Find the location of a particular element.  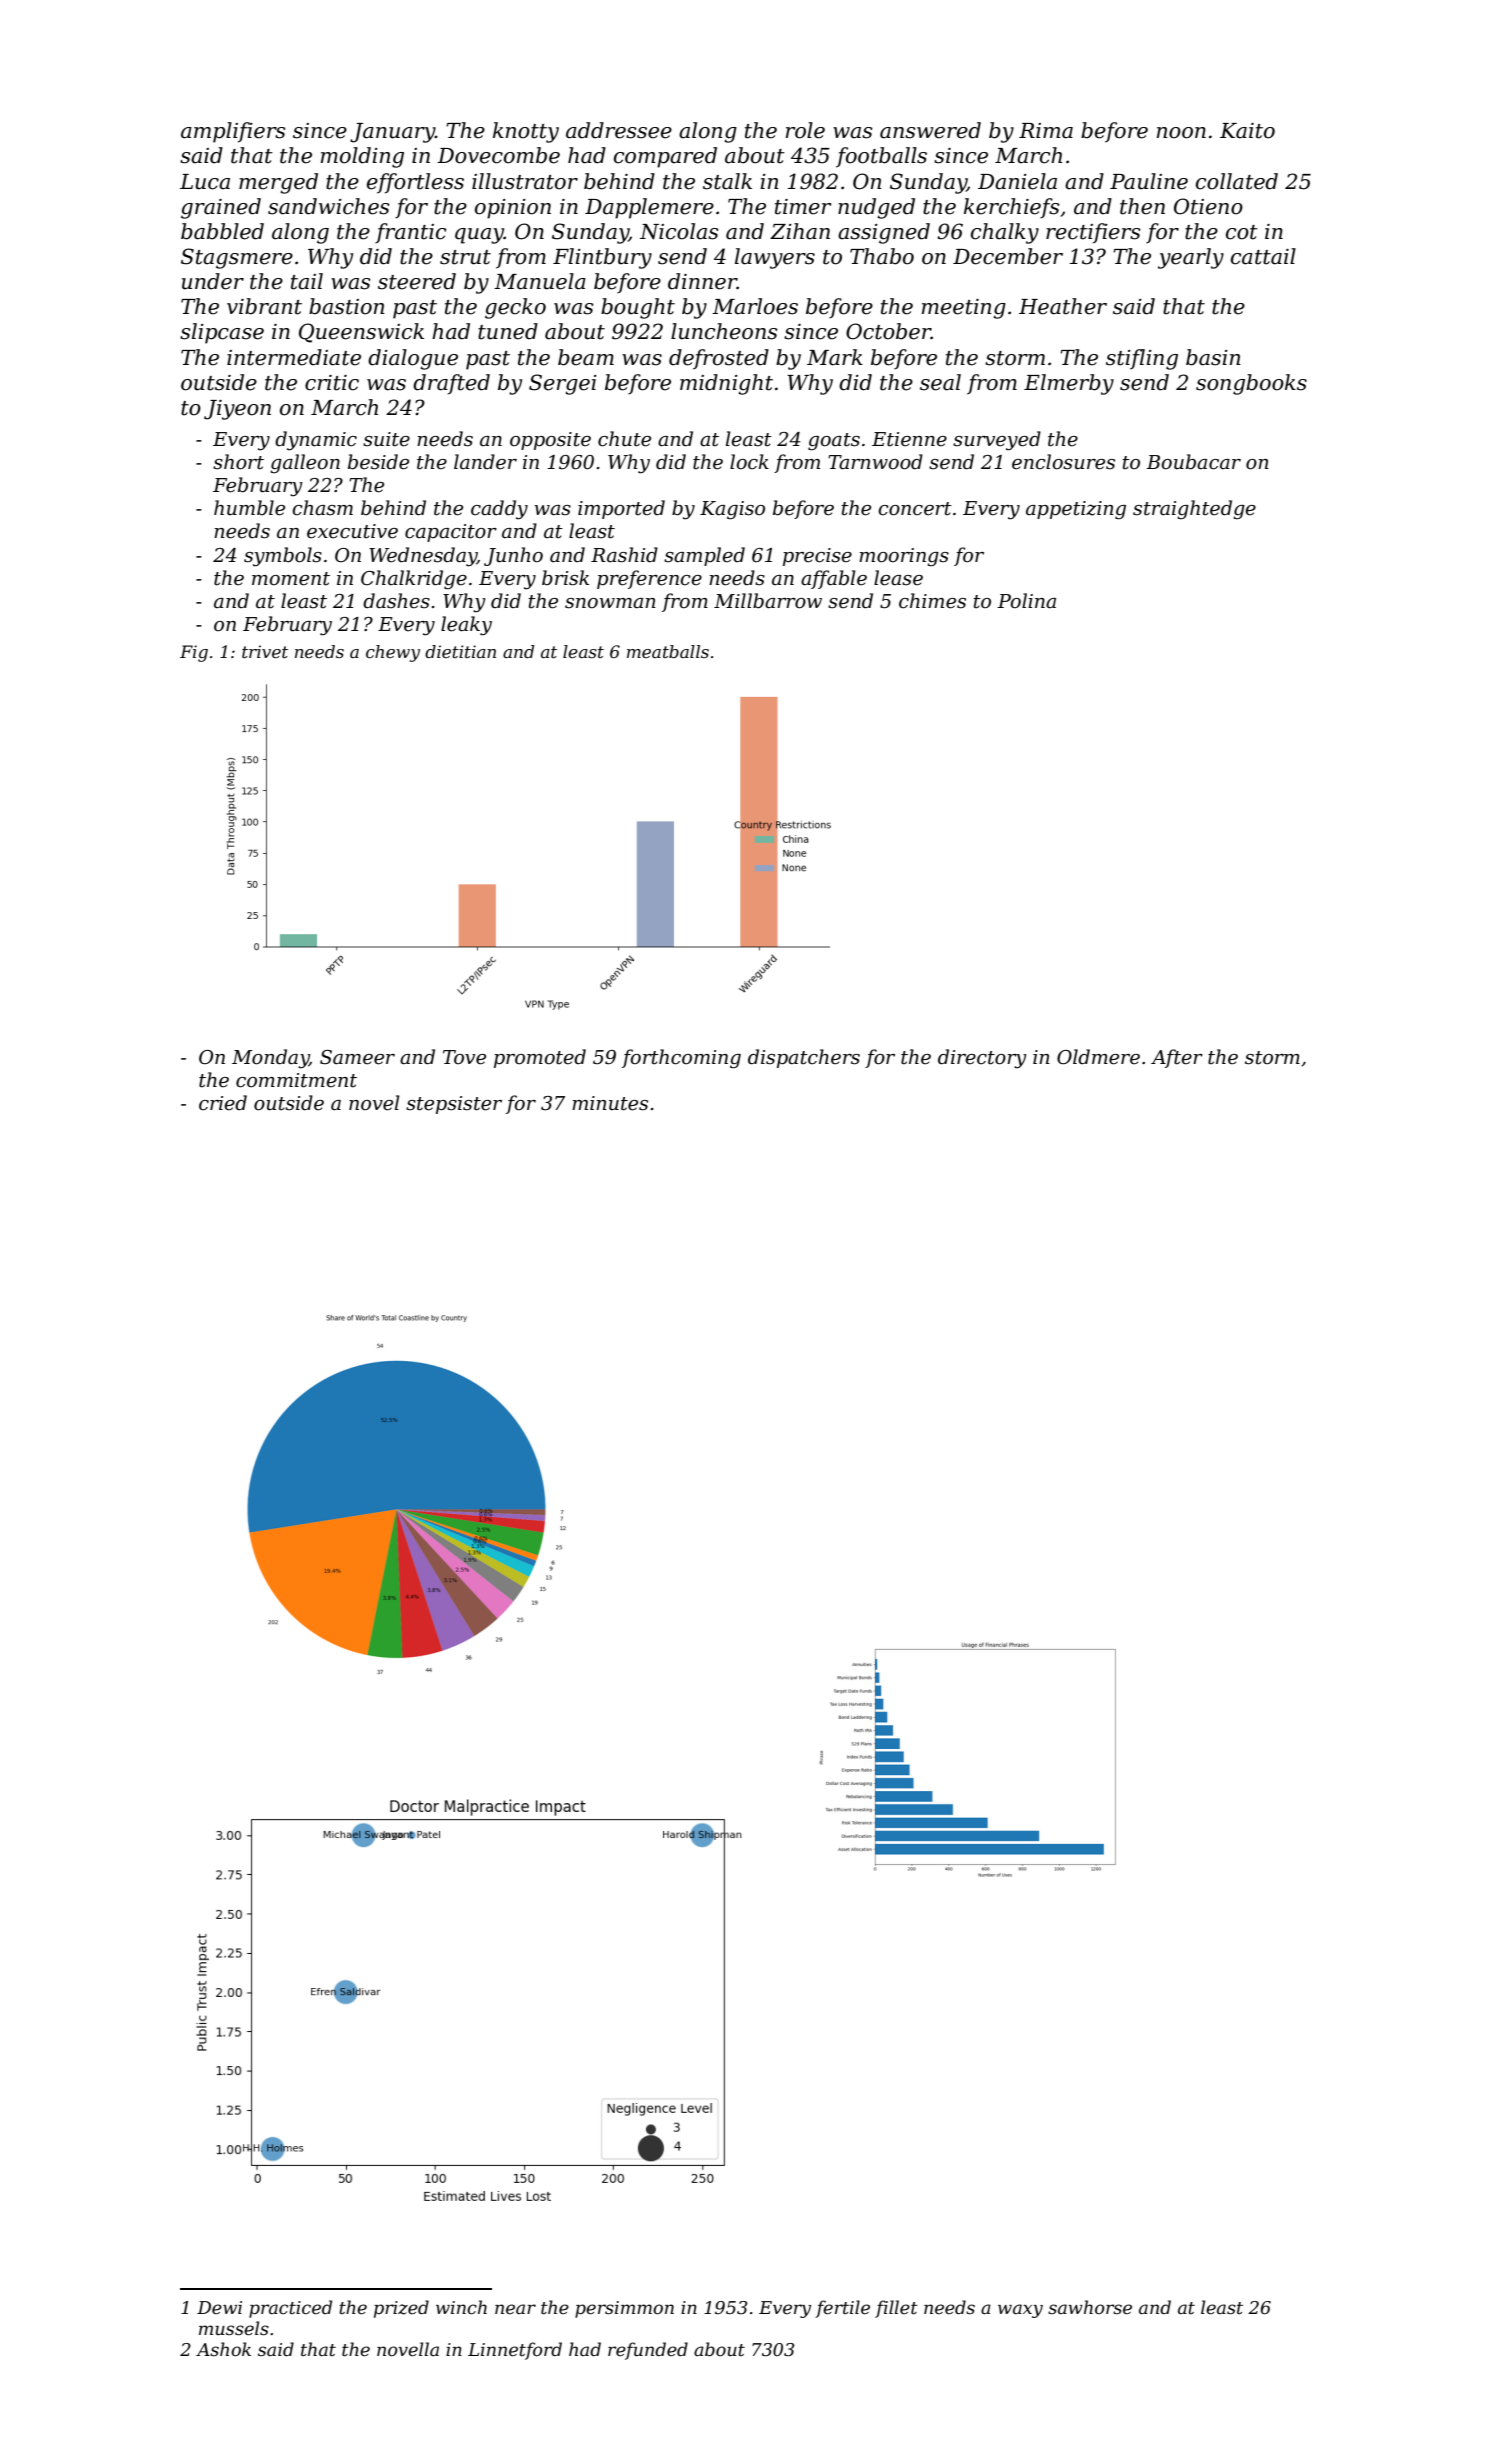

directory is located at coordinates (982, 1059).
